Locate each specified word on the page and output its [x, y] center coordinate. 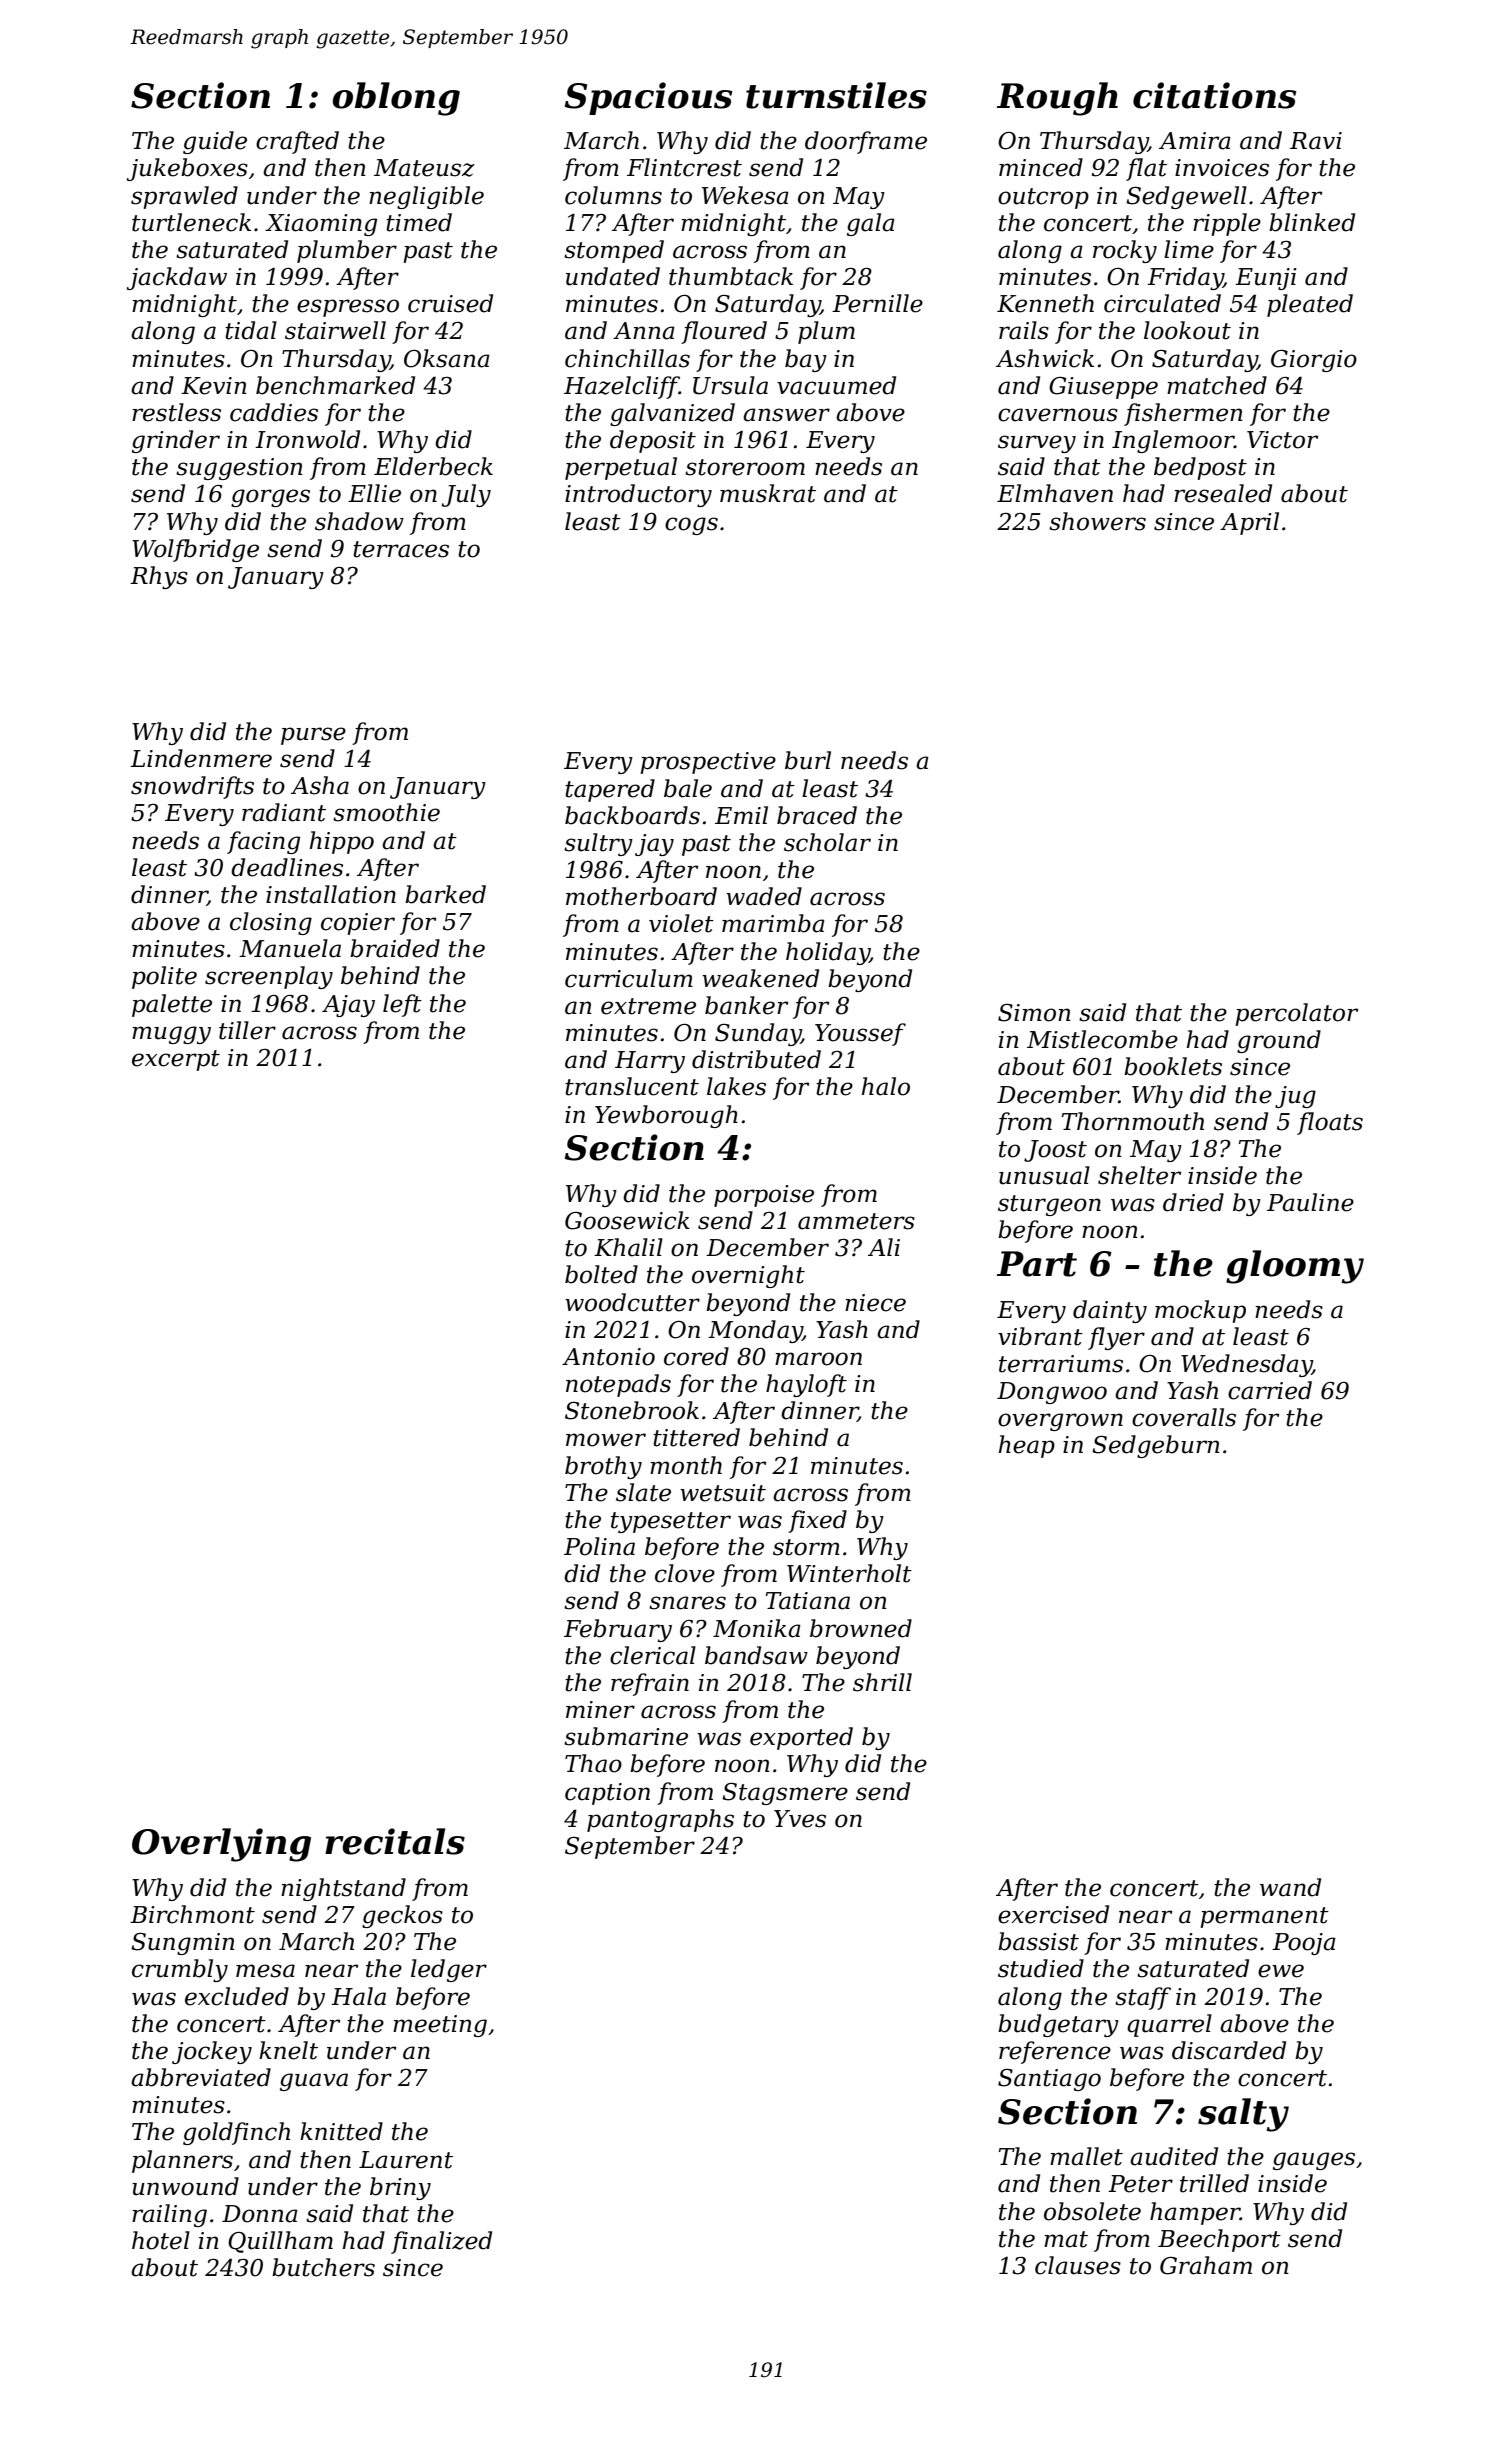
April [1249, 523]
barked [445, 894]
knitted [341, 2131]
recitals [395, 1841]
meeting [440, 2026]
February [618, 1630]
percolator [1296, 1014]
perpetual [621, 468]
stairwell [335, 330]
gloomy [1295, 1267]
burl [808, 760]
